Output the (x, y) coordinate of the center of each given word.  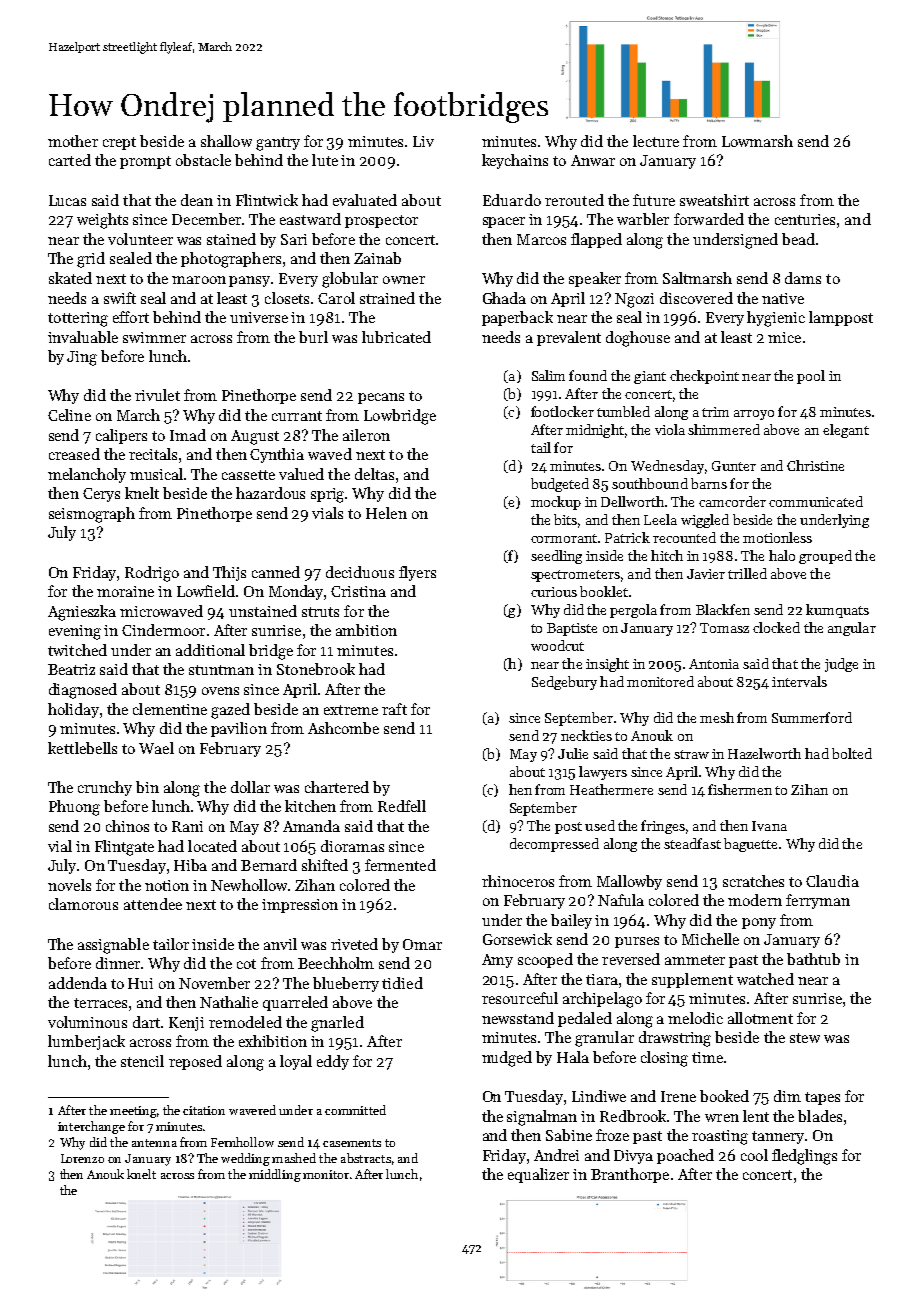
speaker (595, 279)
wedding (245, 1159)
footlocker (562, 411)
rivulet (157, 395)
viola (670, 429)
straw (691, 754)
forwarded (709, 219)
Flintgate (124, 848)
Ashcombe (343, 728)
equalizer (538, 1175)
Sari (294, 239)
